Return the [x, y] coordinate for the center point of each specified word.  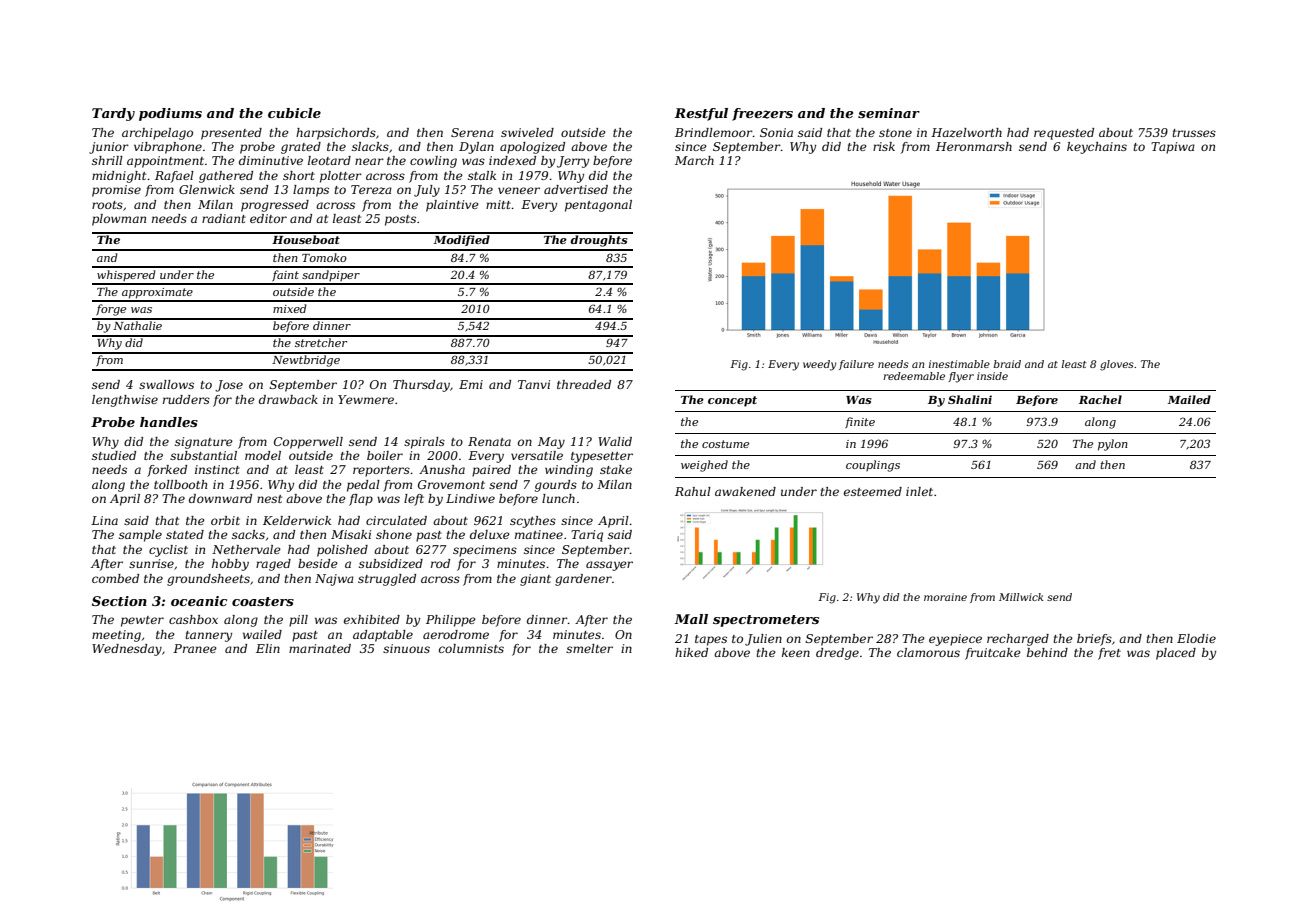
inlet [919, 491]
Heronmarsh [974, 146]
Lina [104, 520]
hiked [691, 652]
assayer [609, 566]
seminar [889, 113]
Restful [701, 114]
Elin [268, 648]
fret [1109, 654]
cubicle [294, 113]
